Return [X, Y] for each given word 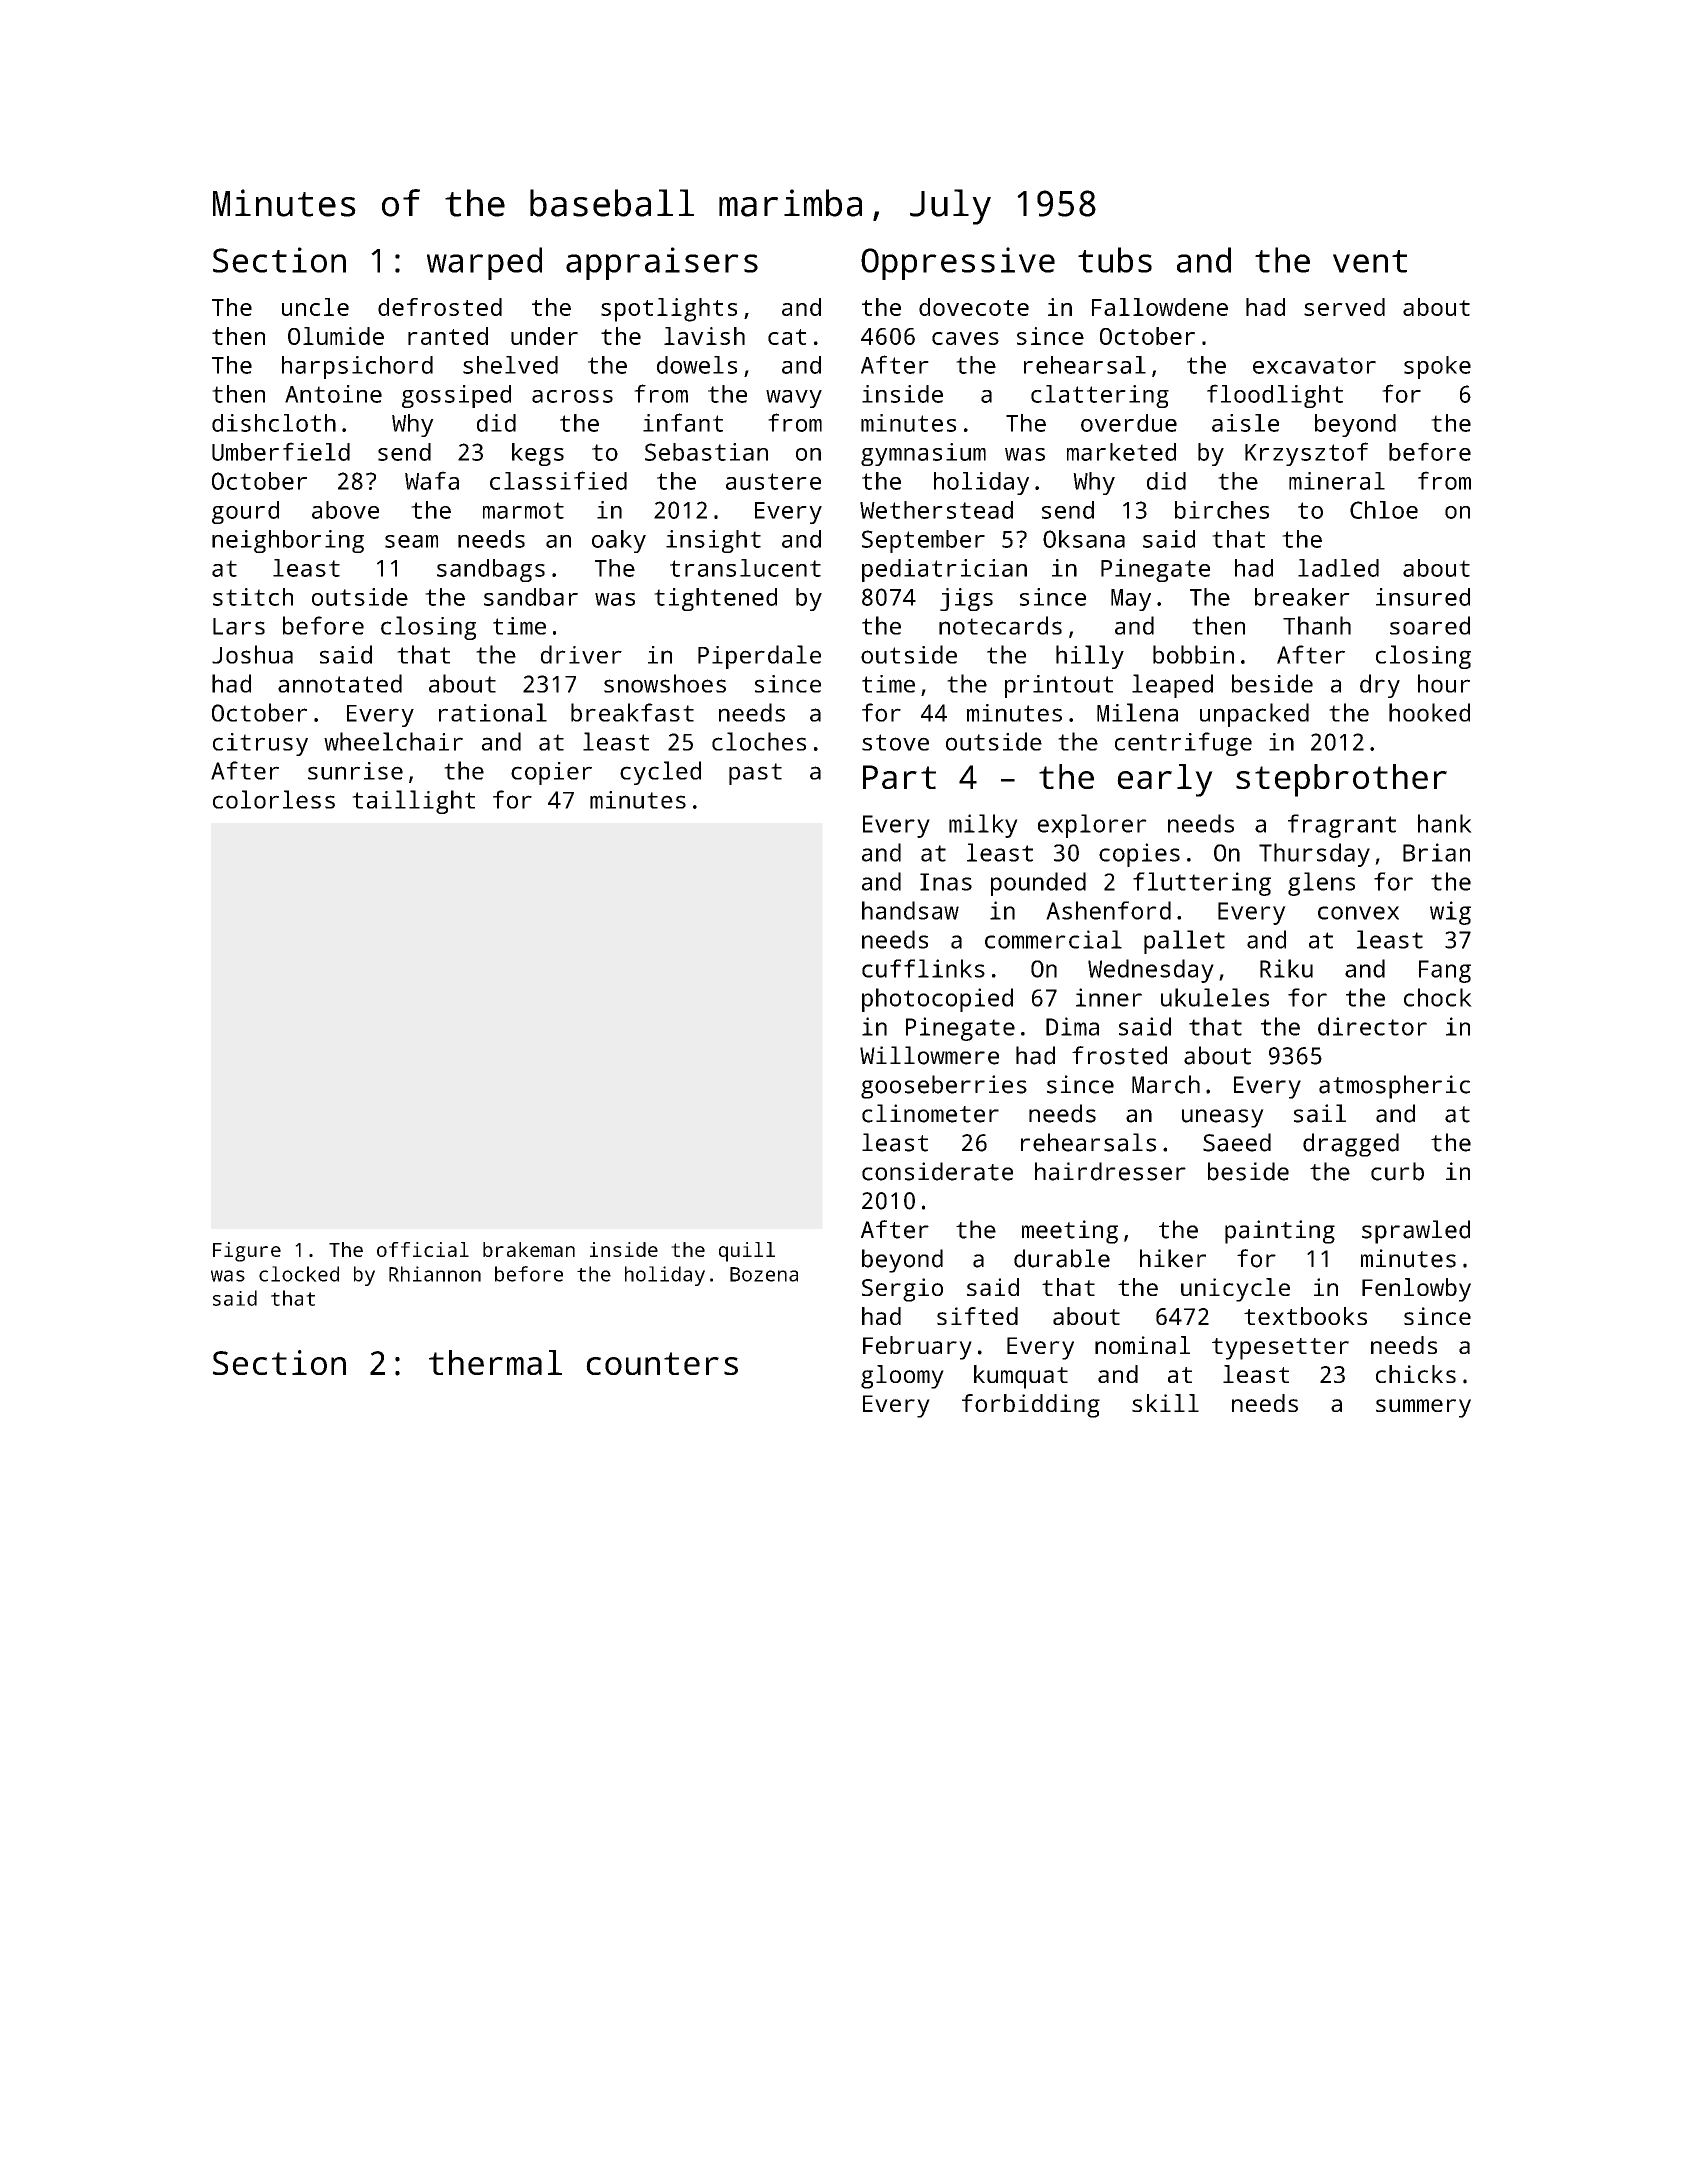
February [917, 1348]
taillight [413, 802]
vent [1370, 261]
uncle [315, 307]
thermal [495, 1362]
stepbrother [1341, 780]
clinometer [930, 1113]
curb [1397, 1171]
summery [1423, 1408]
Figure [247, 1252]
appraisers [662, 263]
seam [411, 541]
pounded [1038, 884]
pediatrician [944, 570]
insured [1423, 597]
